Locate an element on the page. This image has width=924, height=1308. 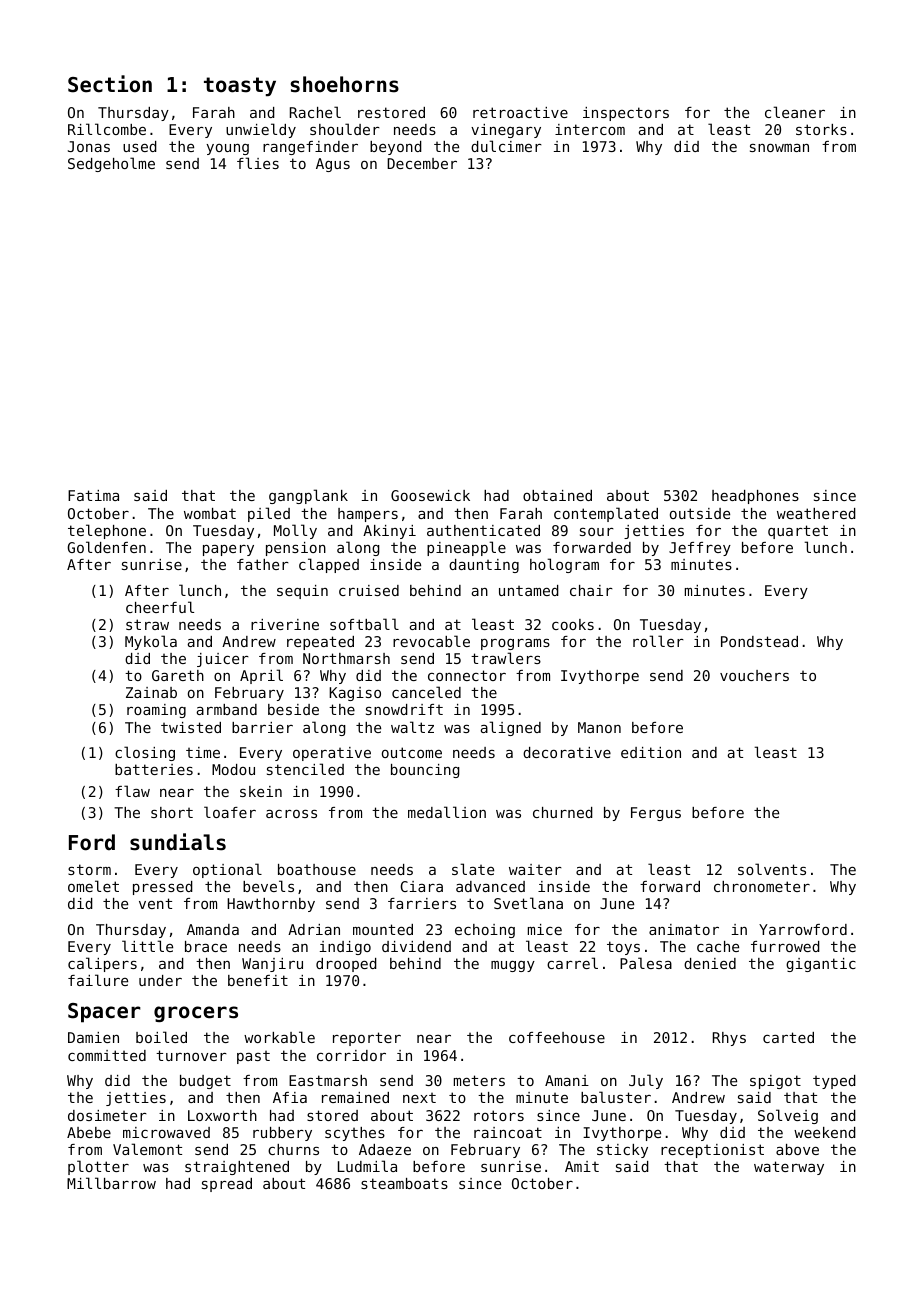
flies is located at coordinates (258, 163).
